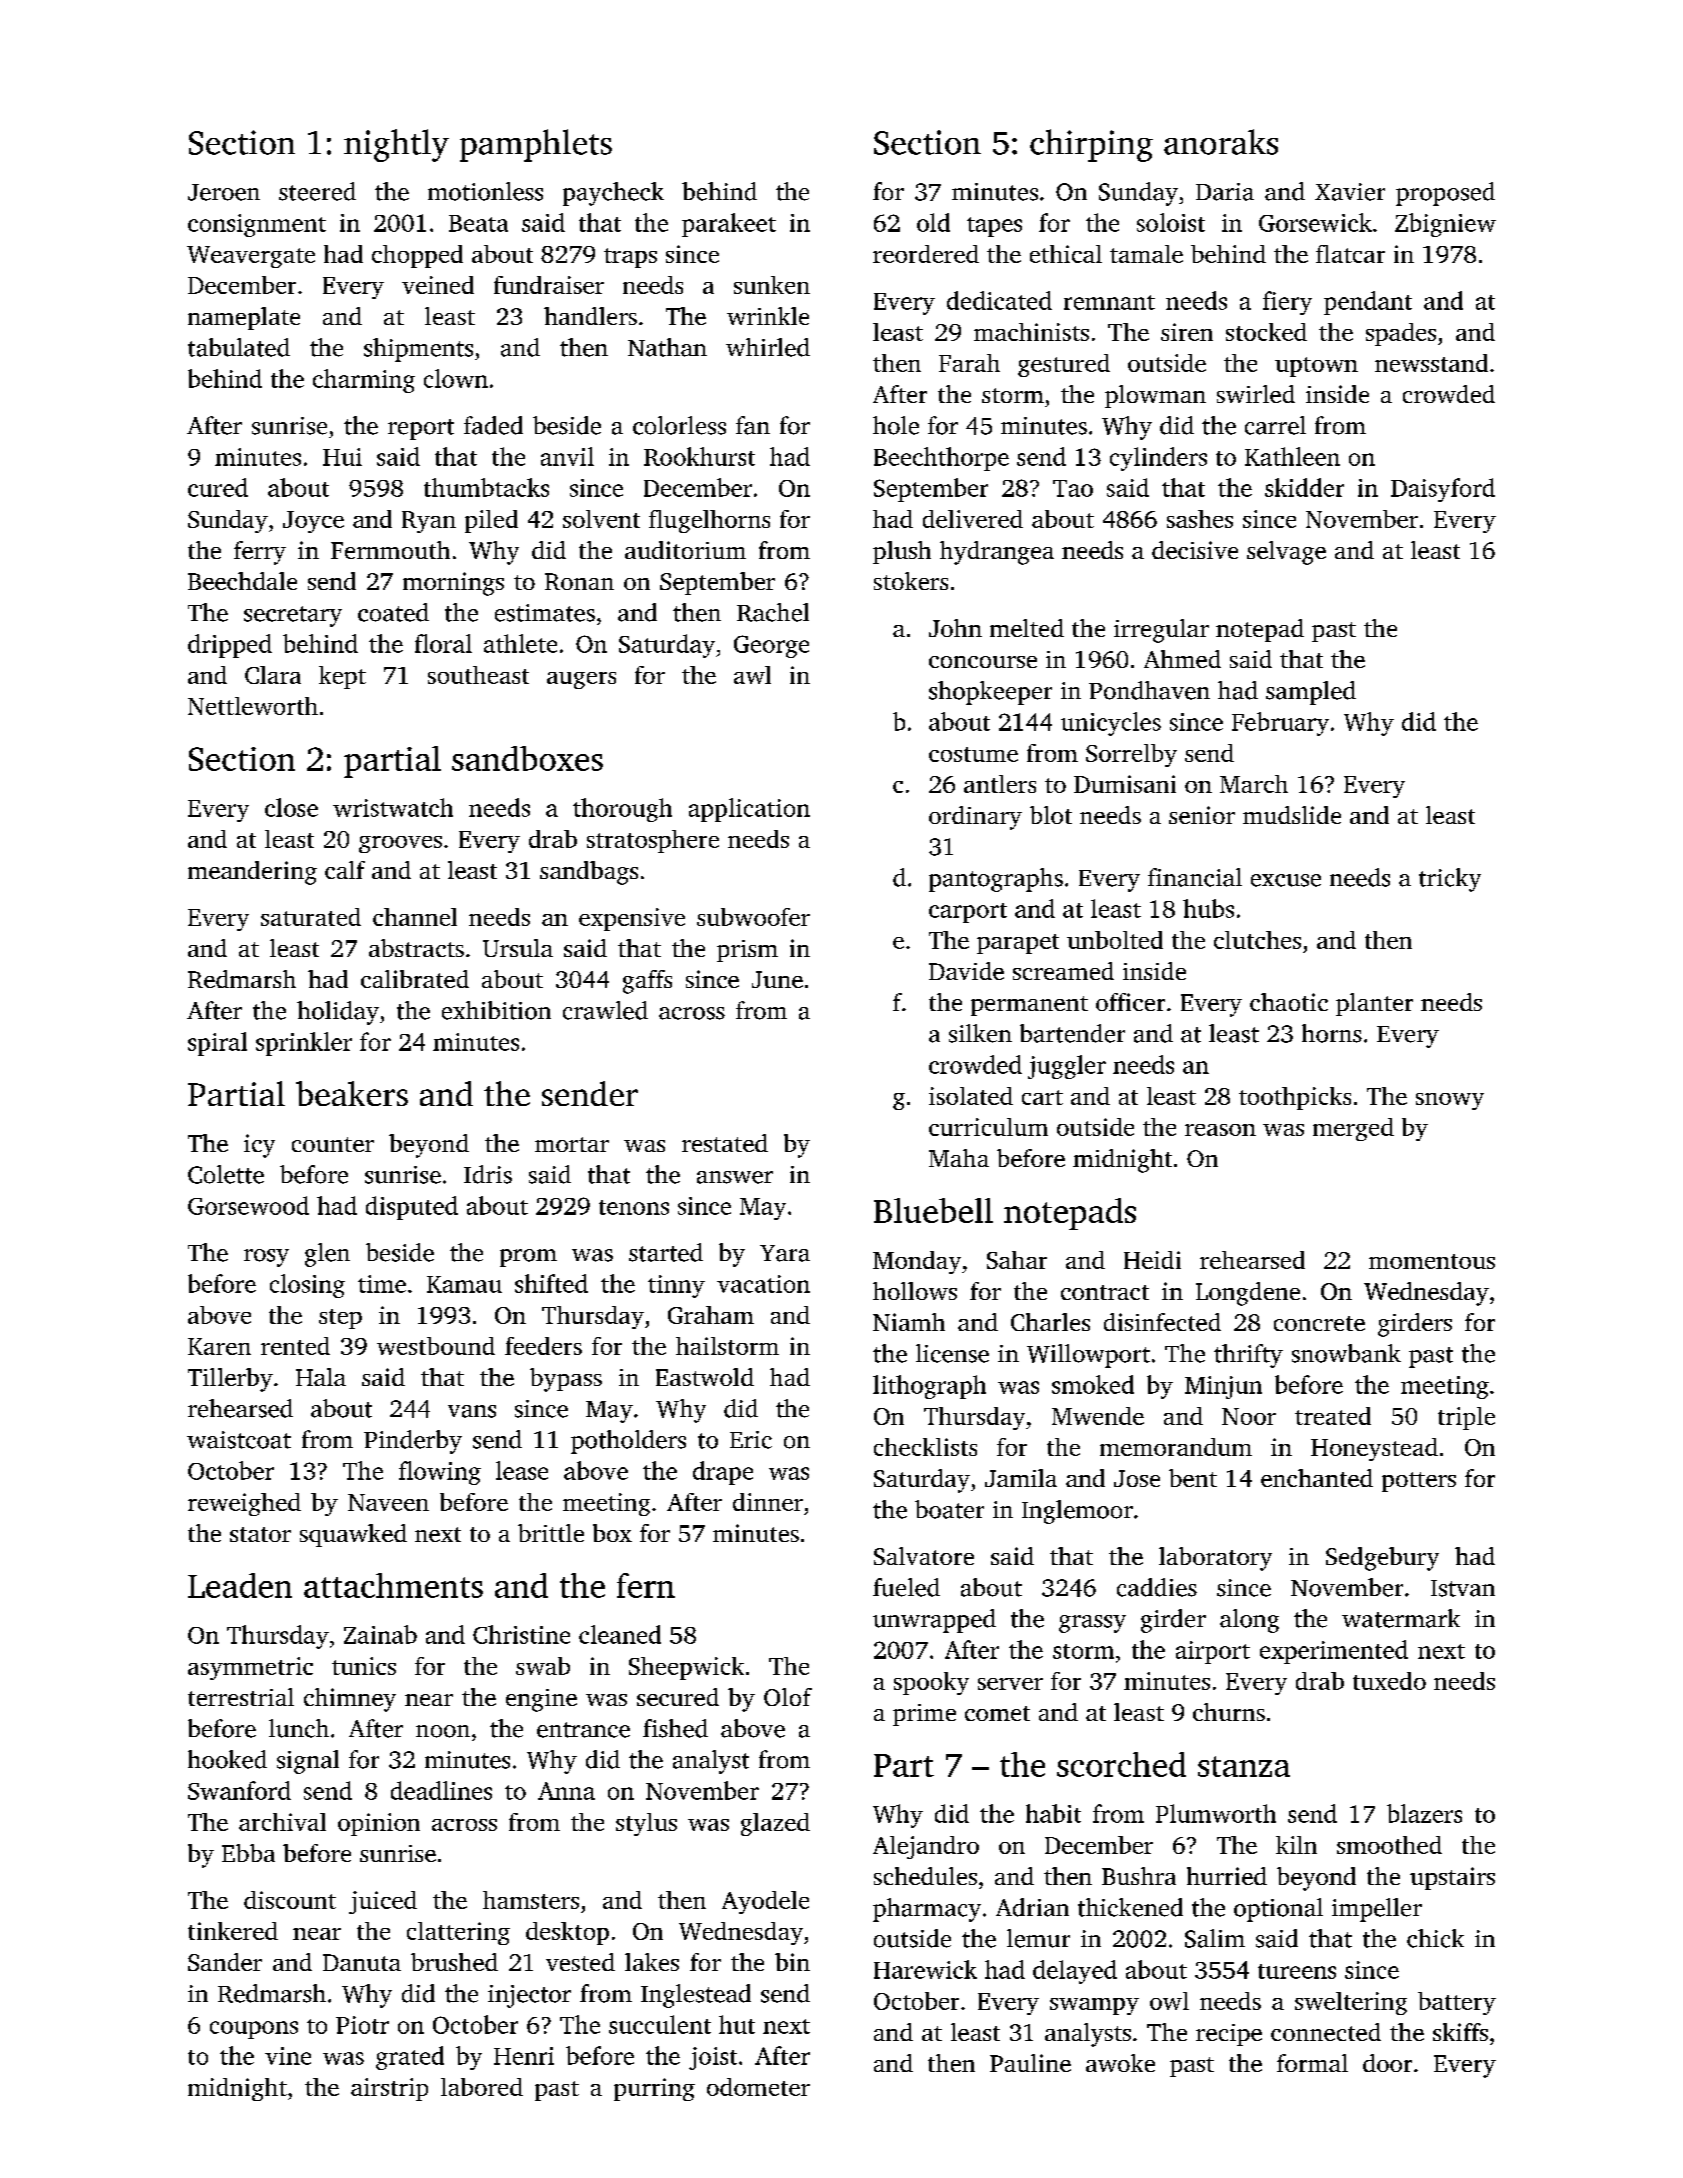 The height and width of the screenshot is (2178, 1683). I want to click on channel, so click(415, 917).
